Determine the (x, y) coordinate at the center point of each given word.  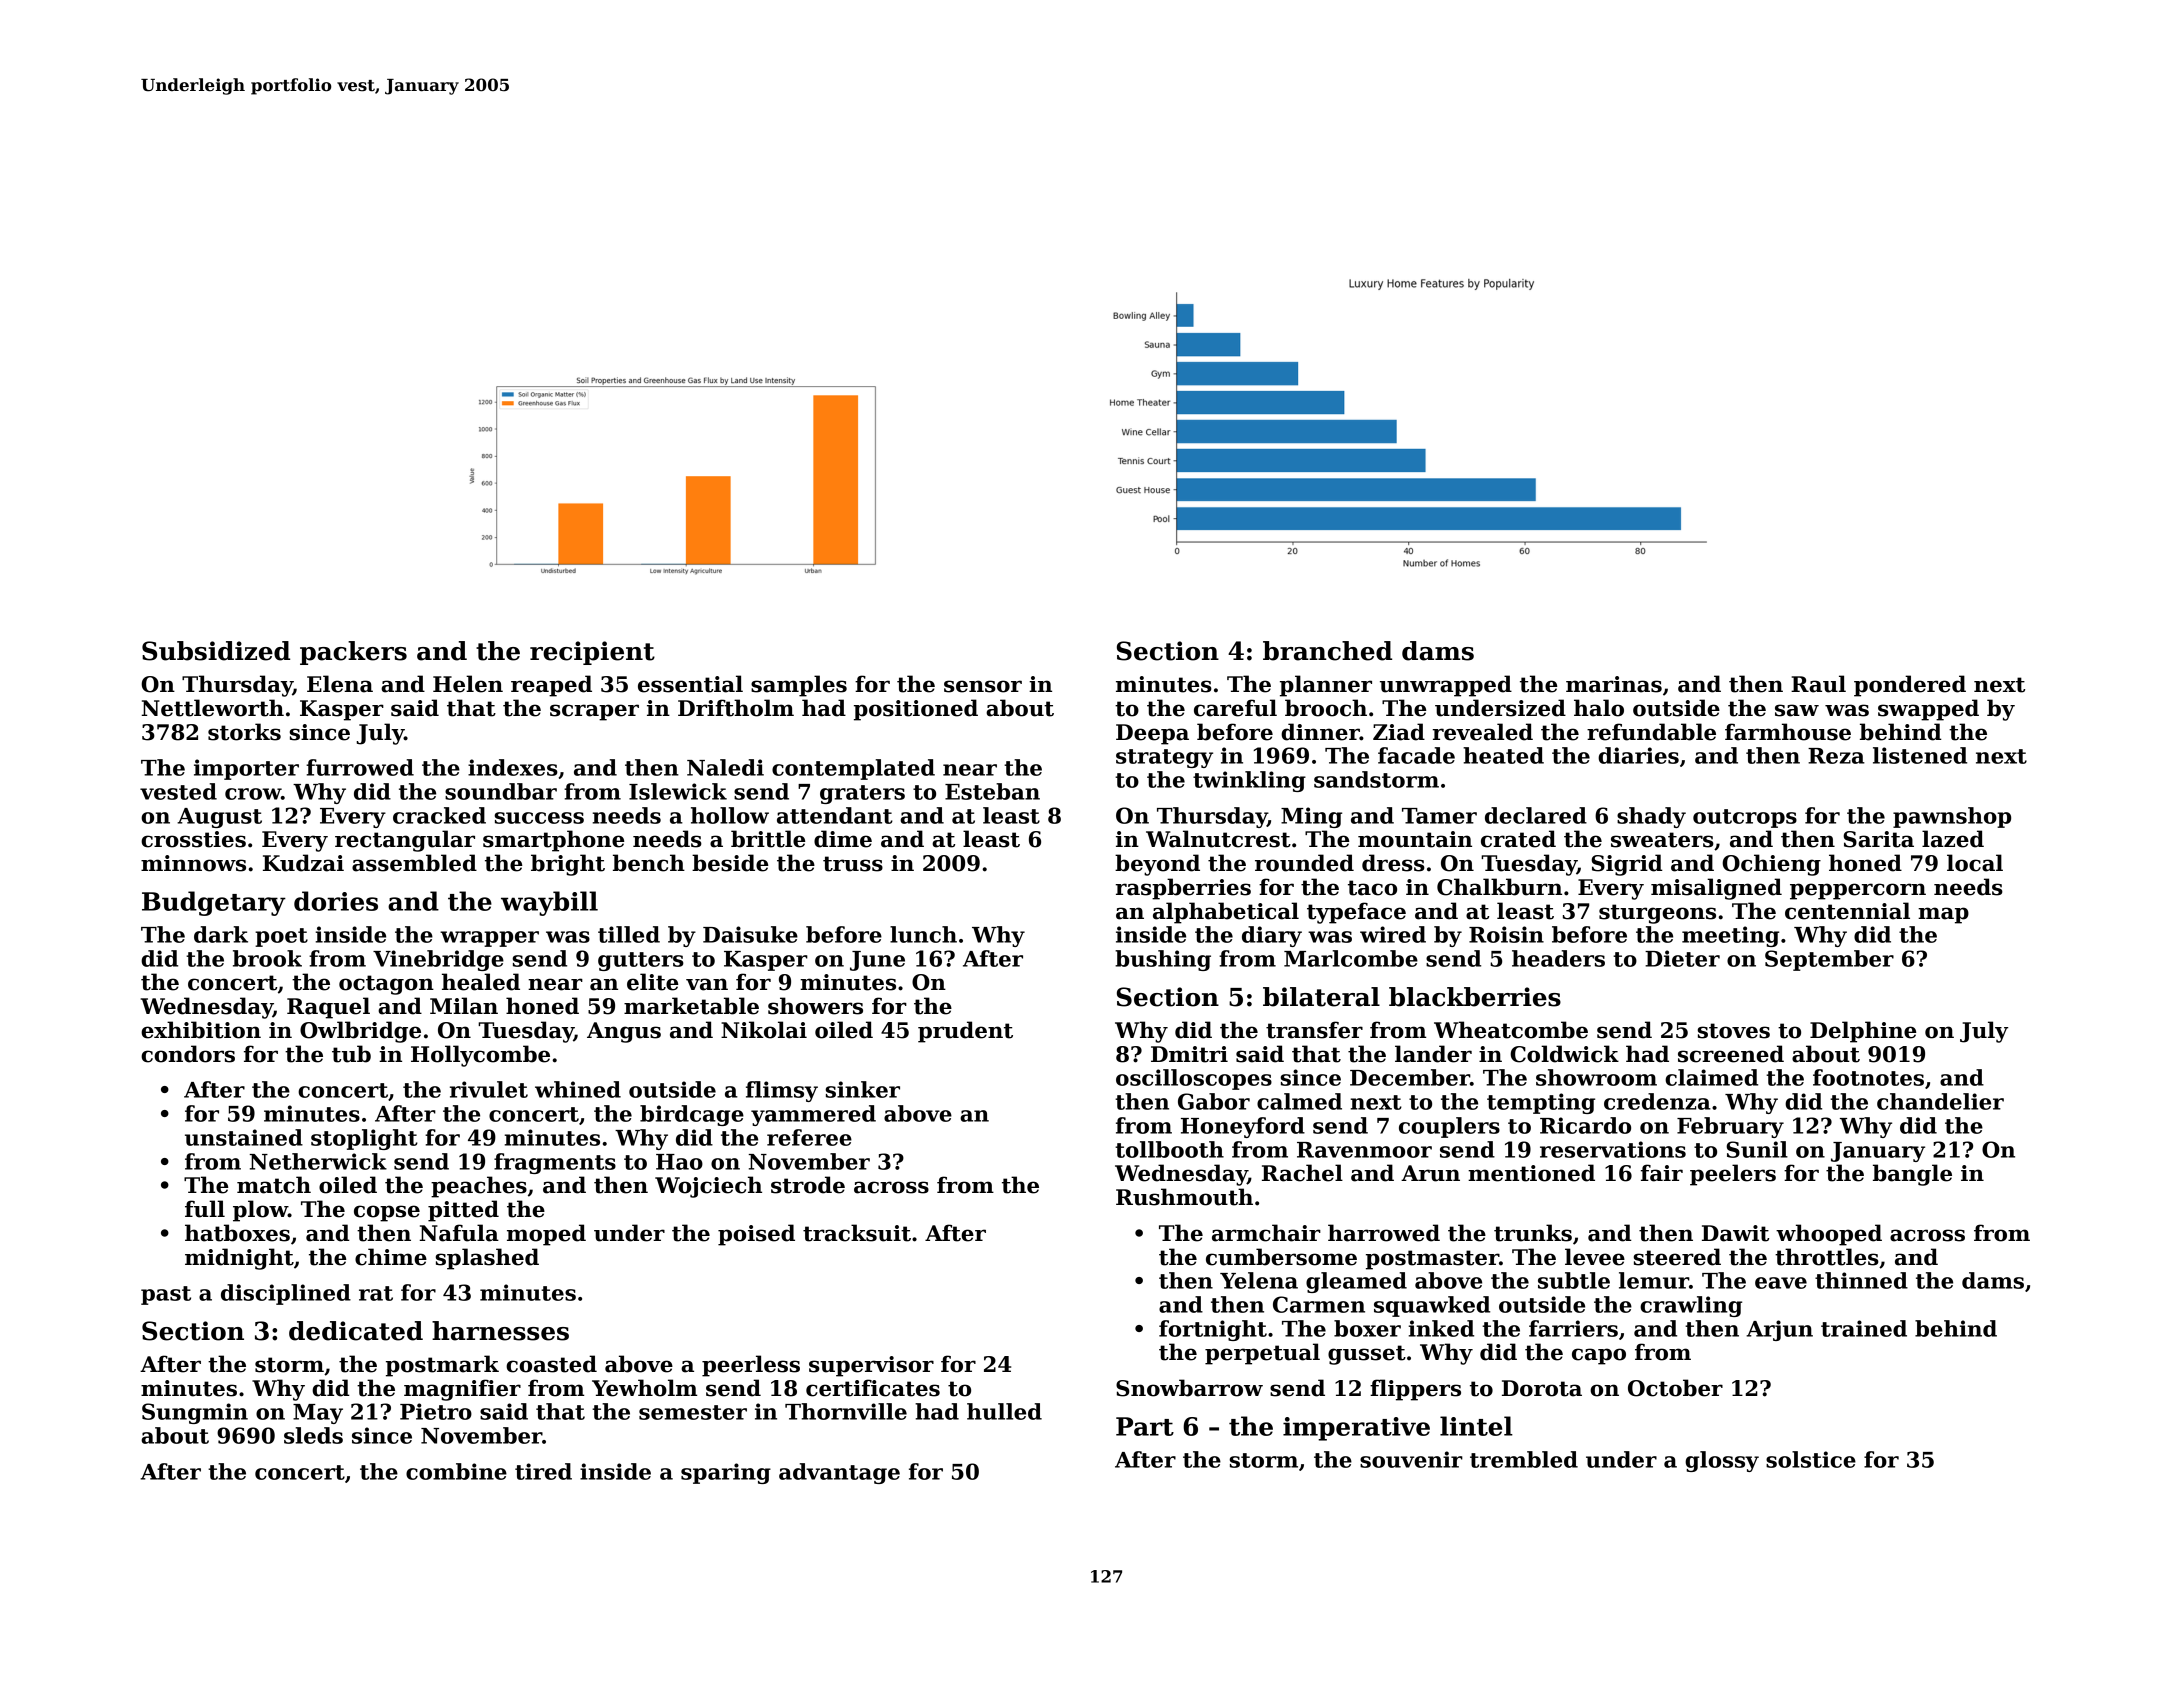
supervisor (871, 1366)
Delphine (1863, 1032)
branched (1327, 651)
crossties (193, 839)
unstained (244, 1137)
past (166, 1295)
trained (1864, 1328)
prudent (965, 1032)
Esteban (992, 791)
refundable (1651, 732)
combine (456, 1471)
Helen (468, 684)
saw (1797, 710)
